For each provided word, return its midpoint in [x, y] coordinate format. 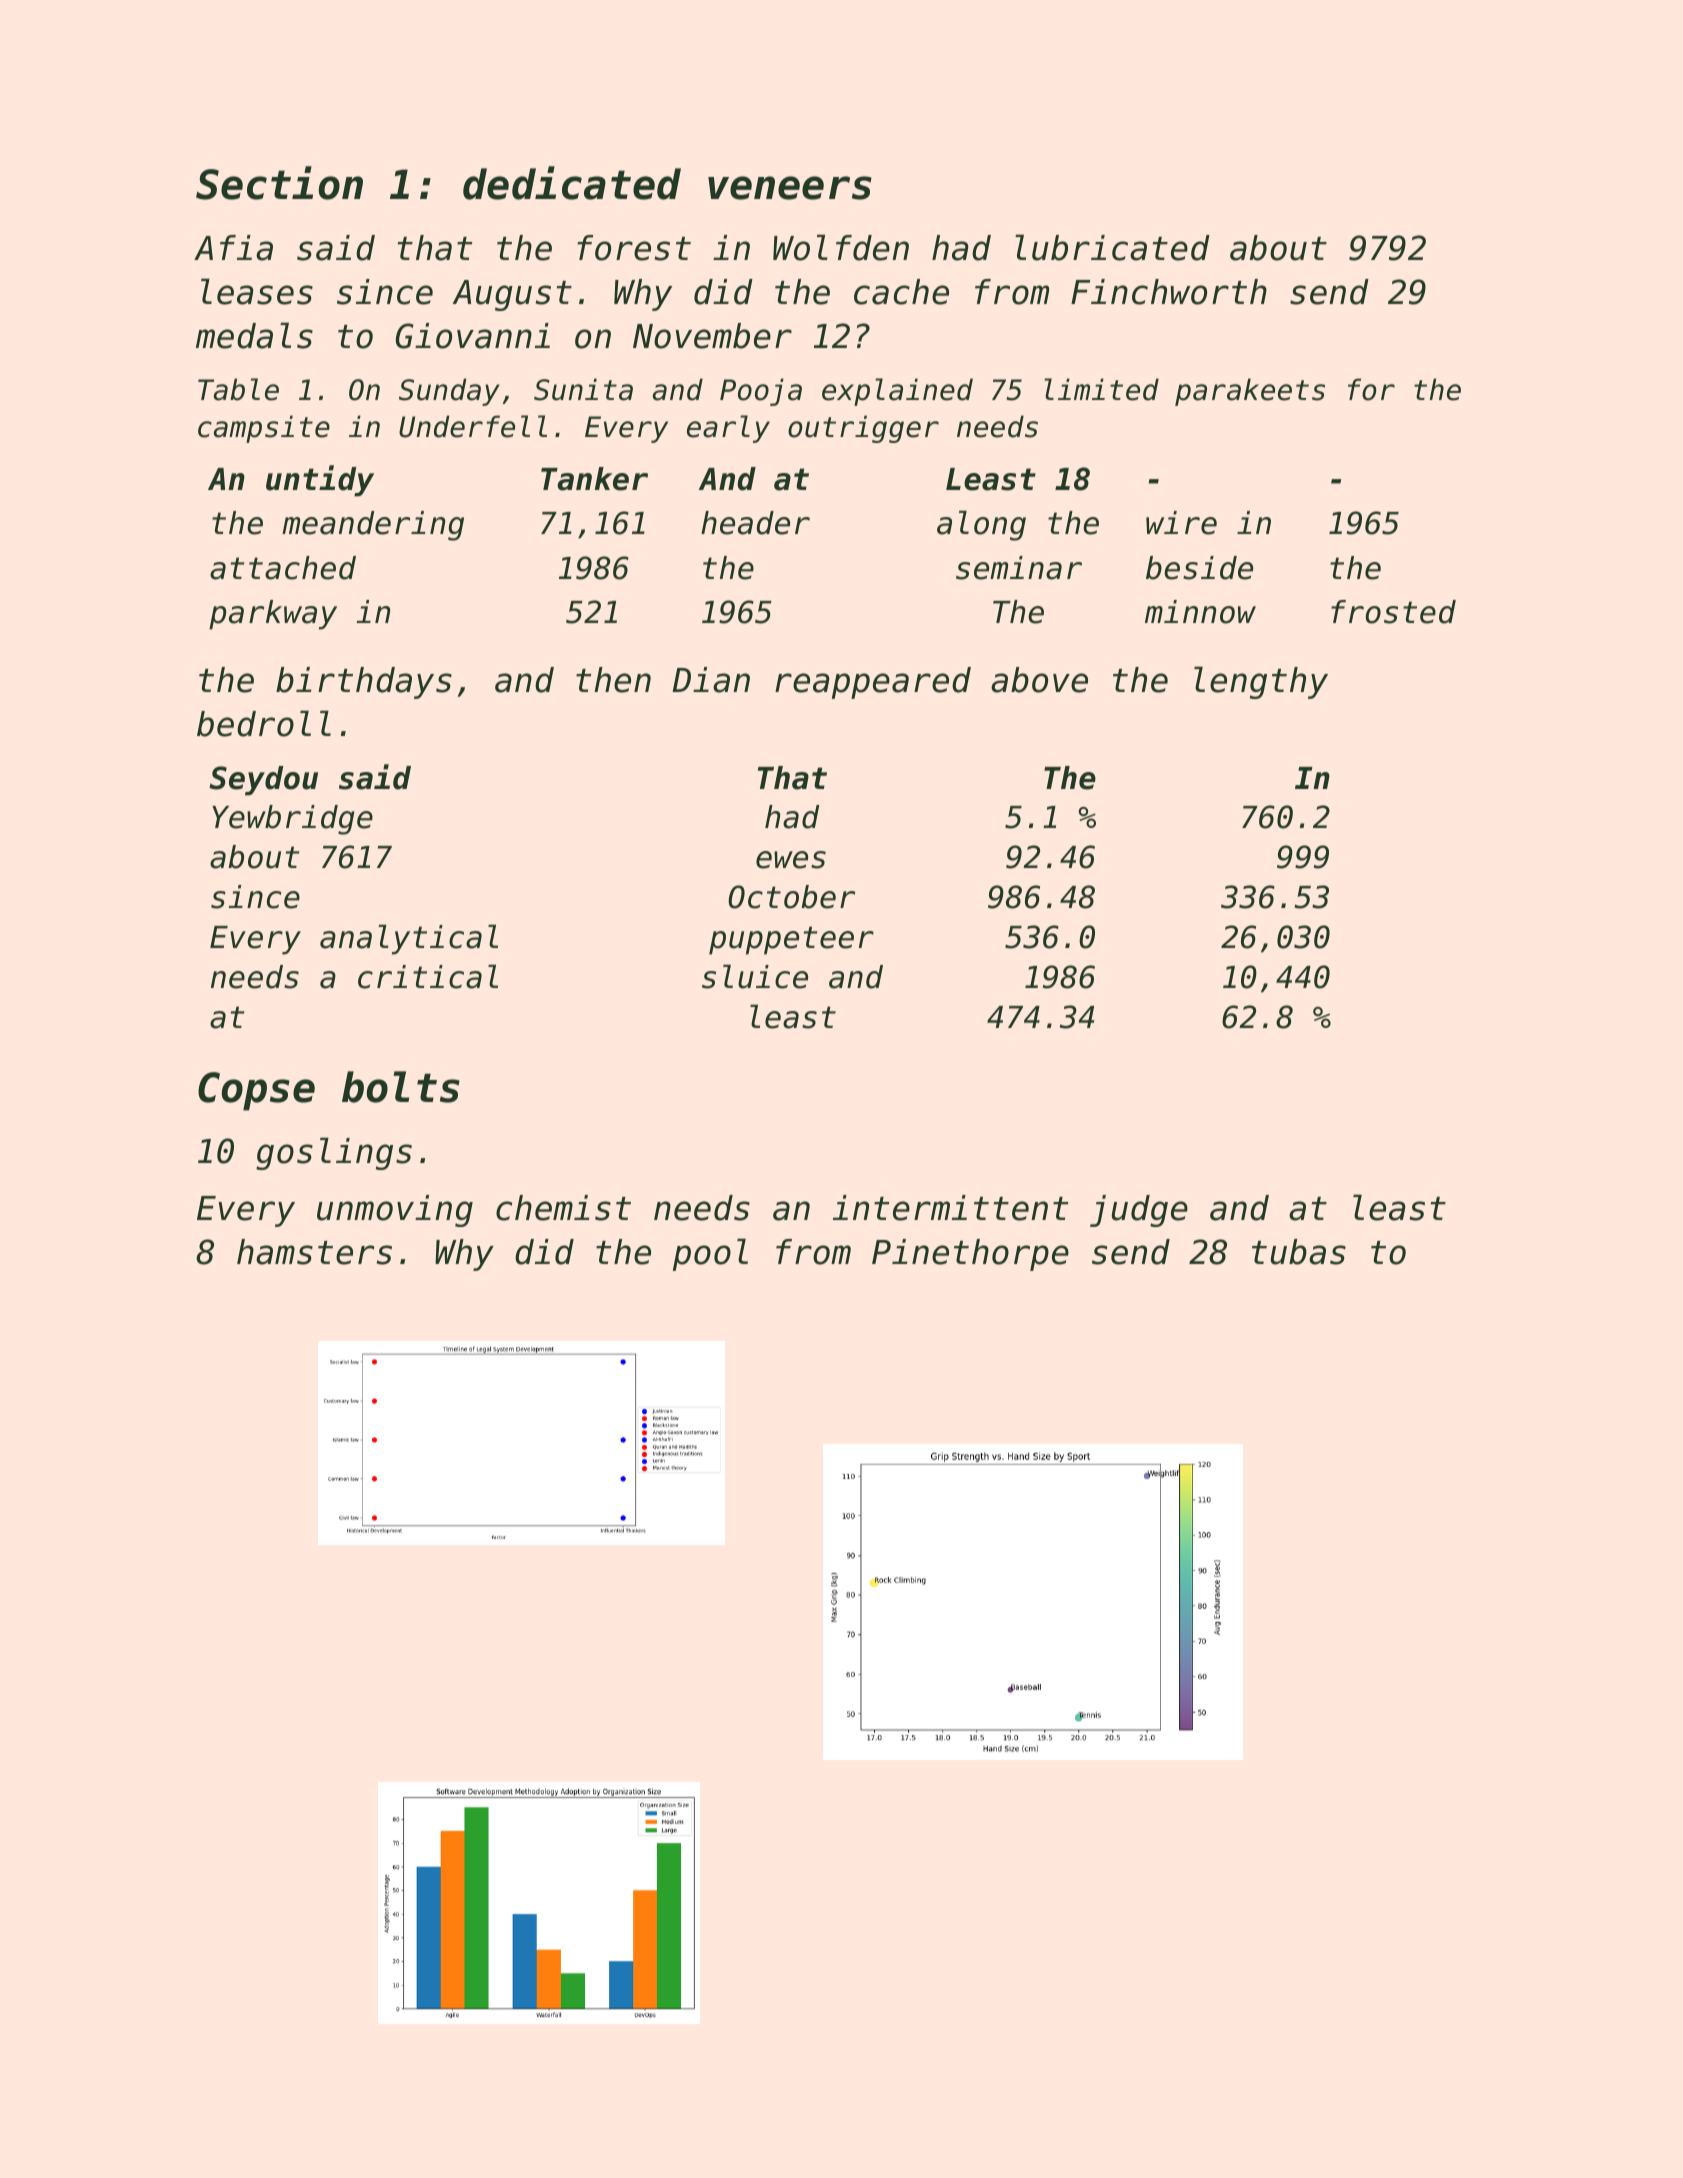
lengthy [1261, 682]
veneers [790, 188]
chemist [563, 1208]
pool [710, 1254]
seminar [1019, 568]
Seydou [263, 781]
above [1039, 680]
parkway [273, 615]
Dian [711, 680]
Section [279, 183]
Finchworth [1169, 292]
